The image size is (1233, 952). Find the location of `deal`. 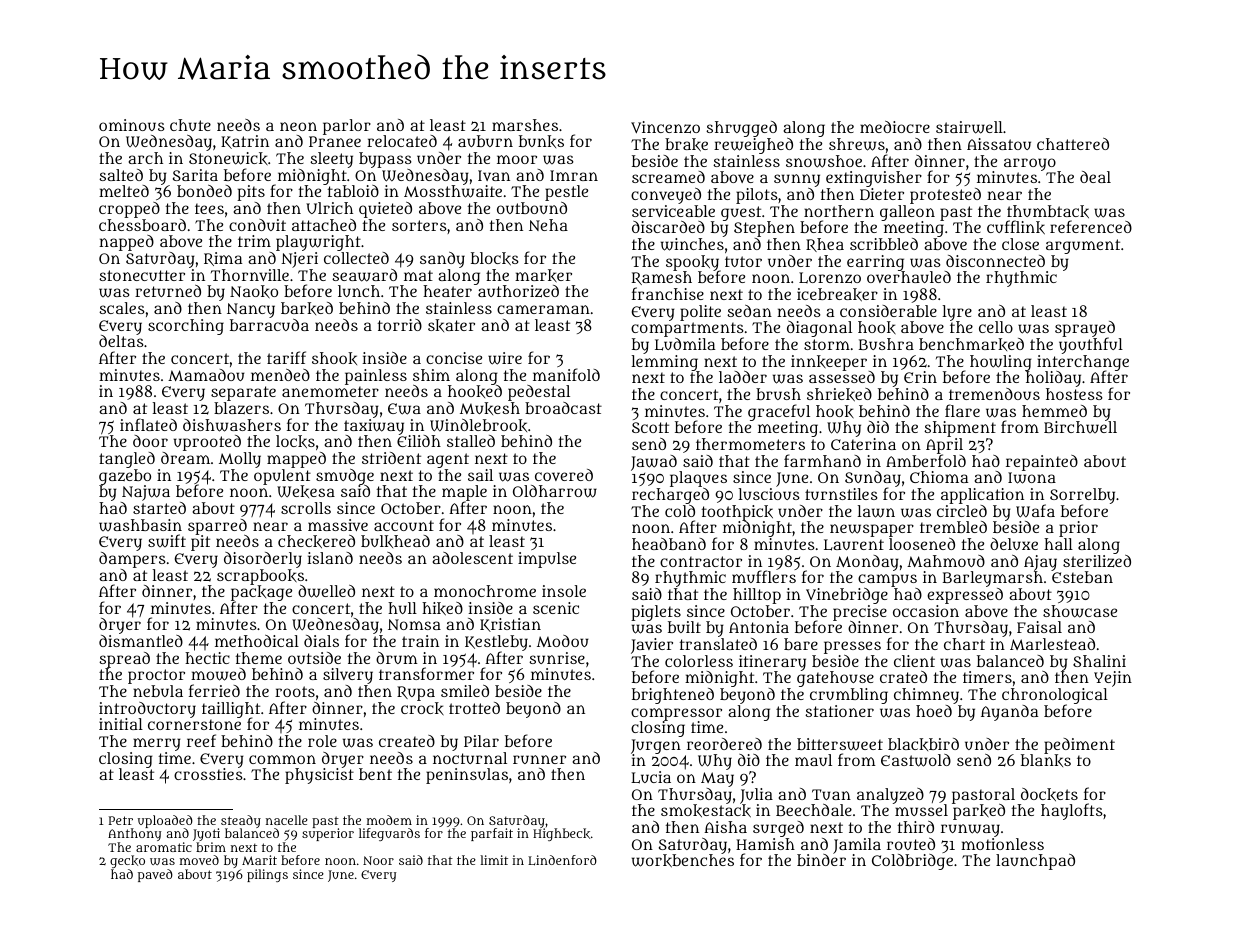

deal is located at coordinates (1095, 177).
